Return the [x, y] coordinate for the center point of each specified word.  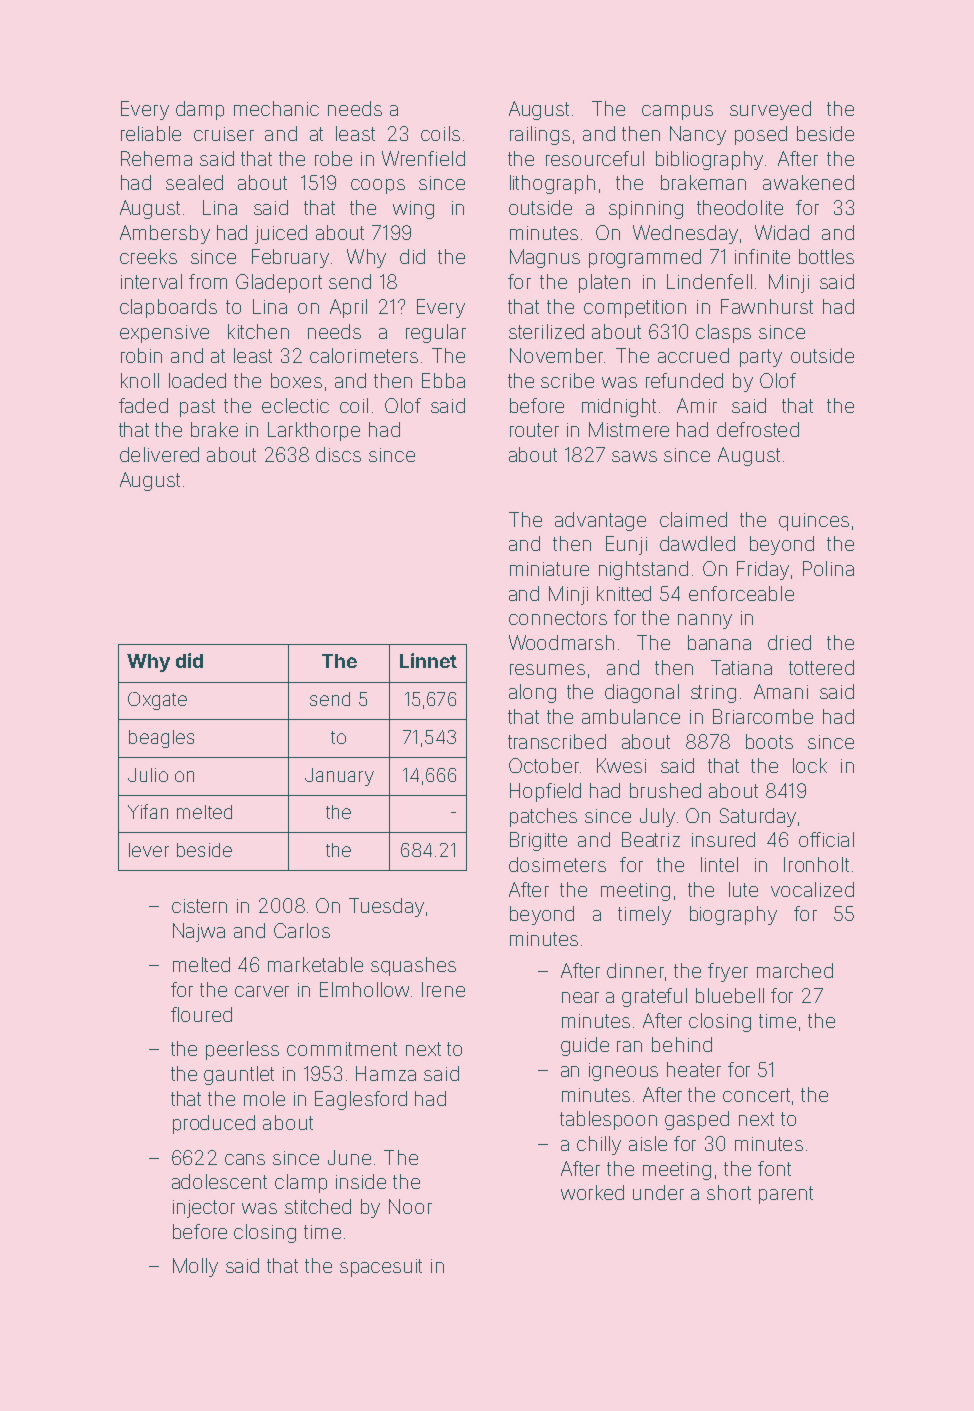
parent [786, 1195]
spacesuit [381, 1268]
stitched [318, 1206]
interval [151, 281]
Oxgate [157, 701]
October [544, 765]
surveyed [770, 110]
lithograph [552, 184]
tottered [821, 667]
